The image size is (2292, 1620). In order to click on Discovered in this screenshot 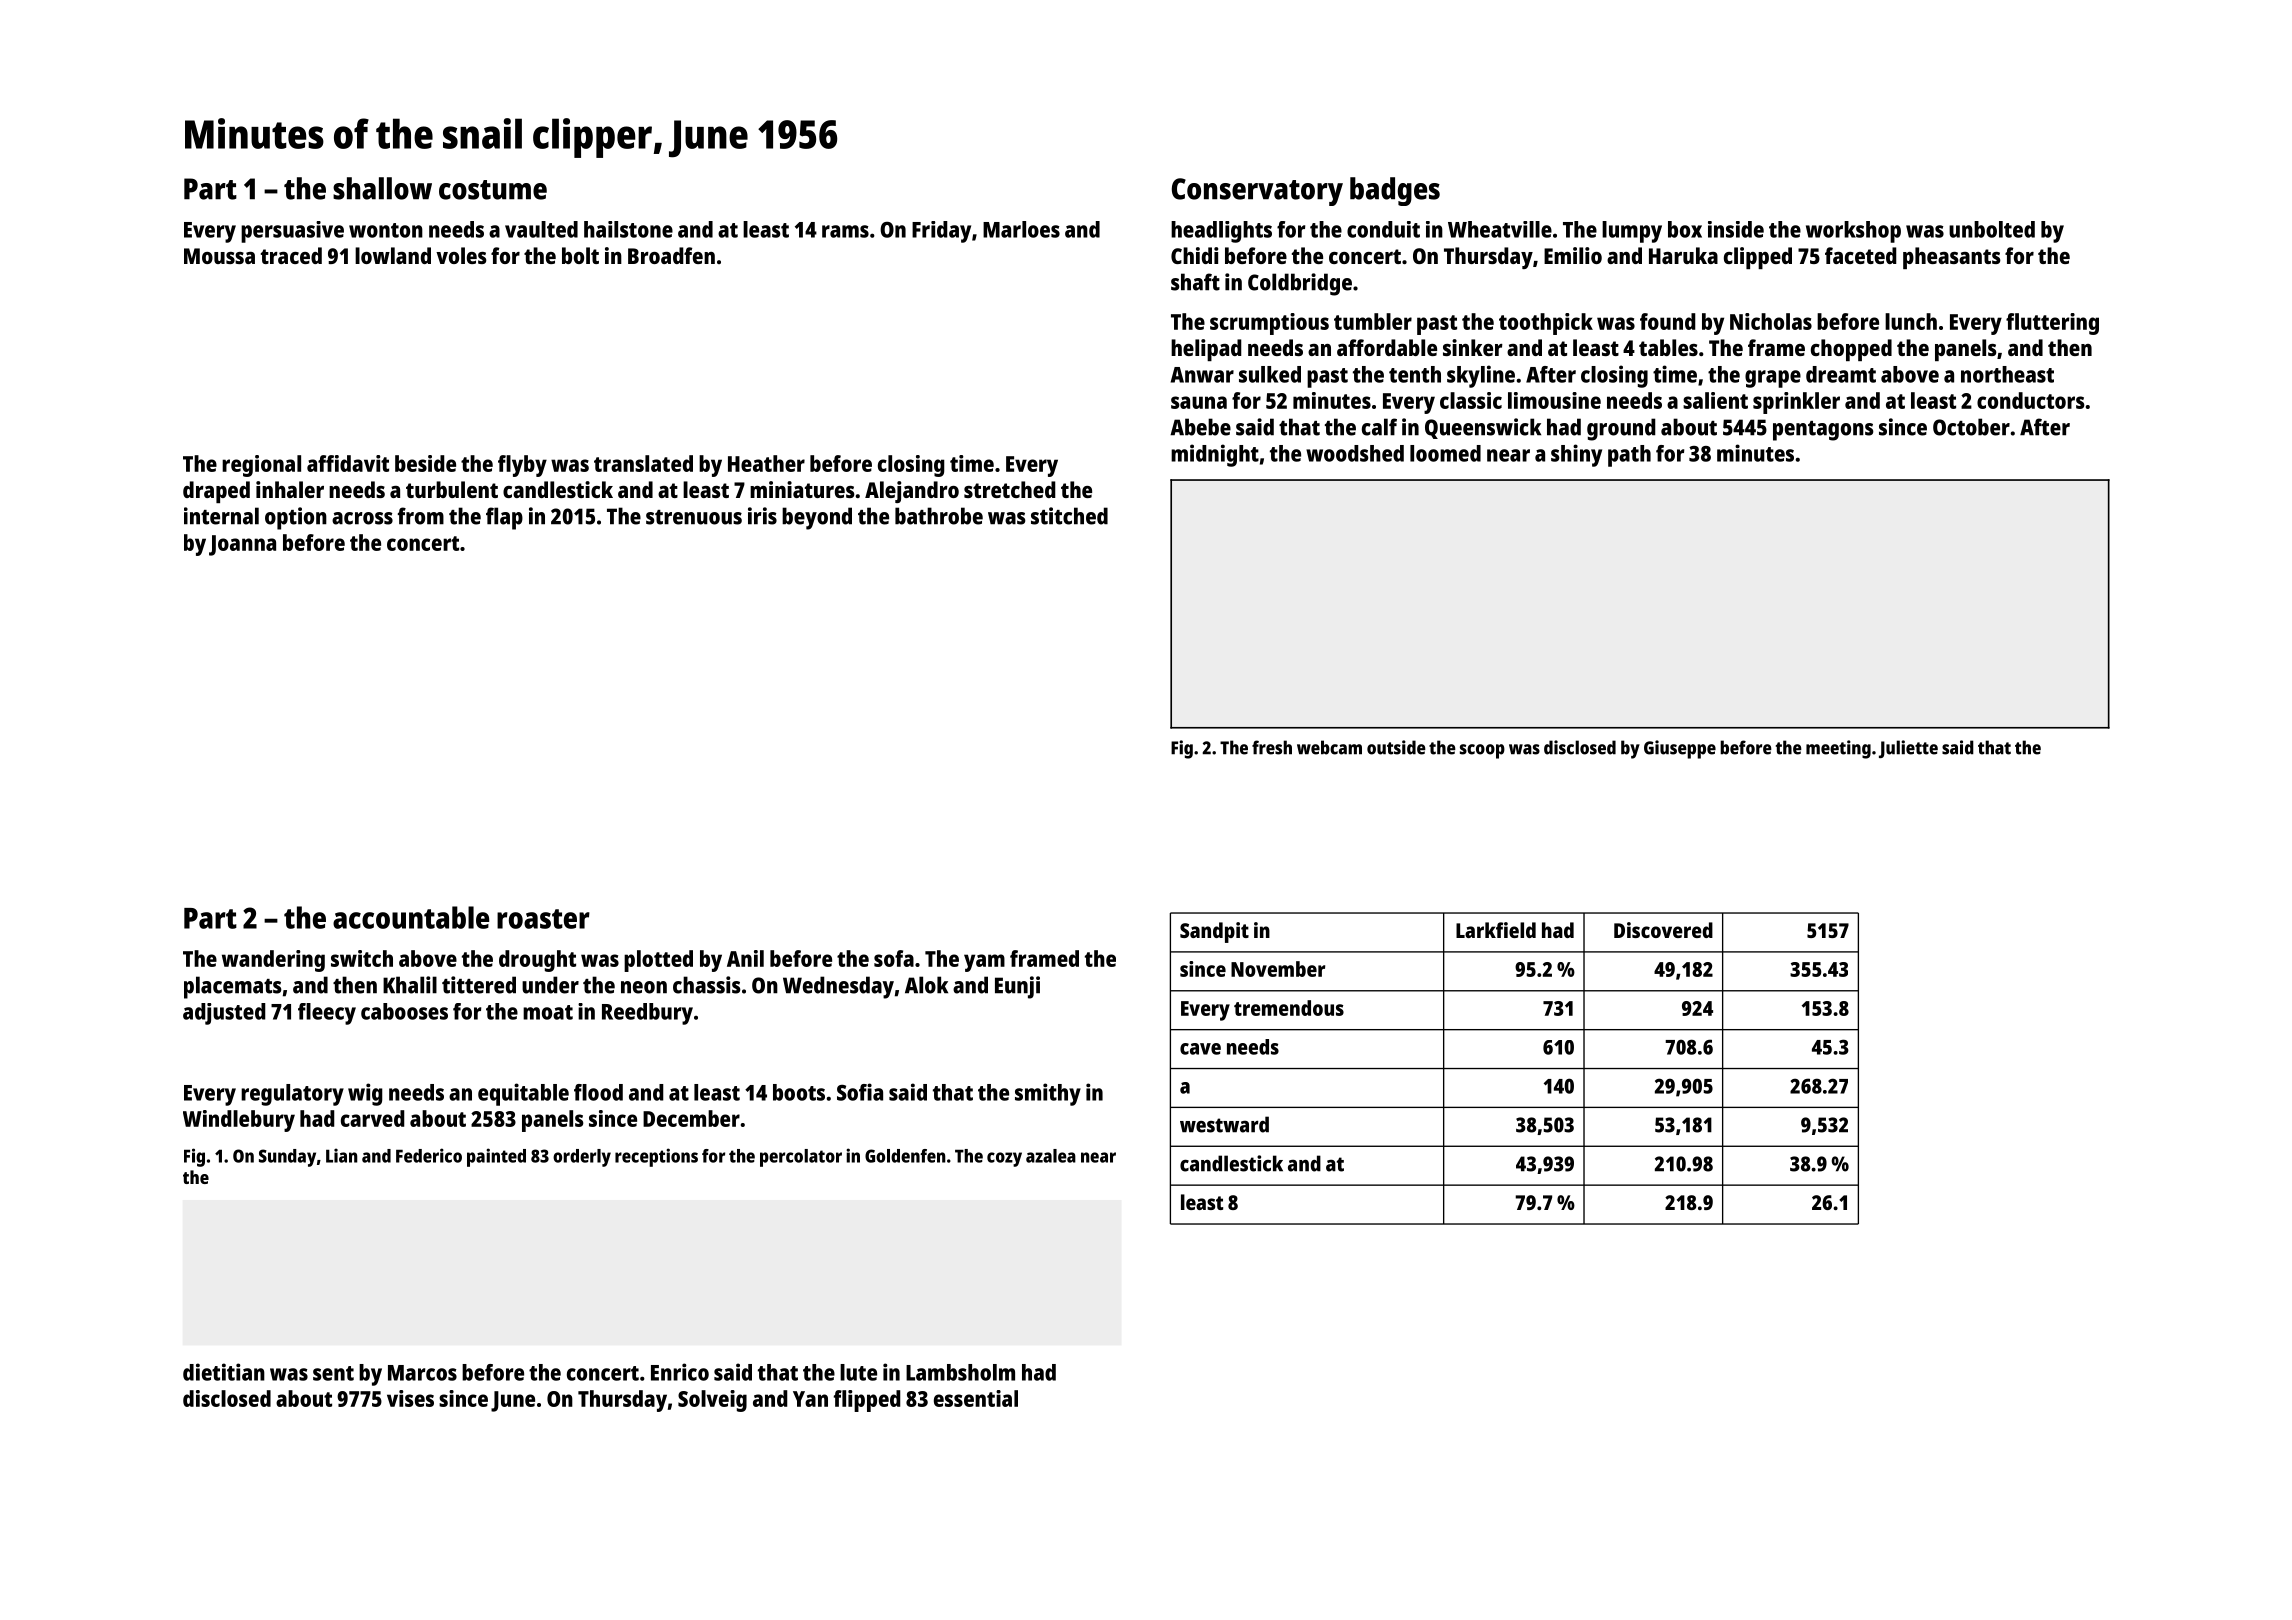, I will do `click(1663, 930)`.
